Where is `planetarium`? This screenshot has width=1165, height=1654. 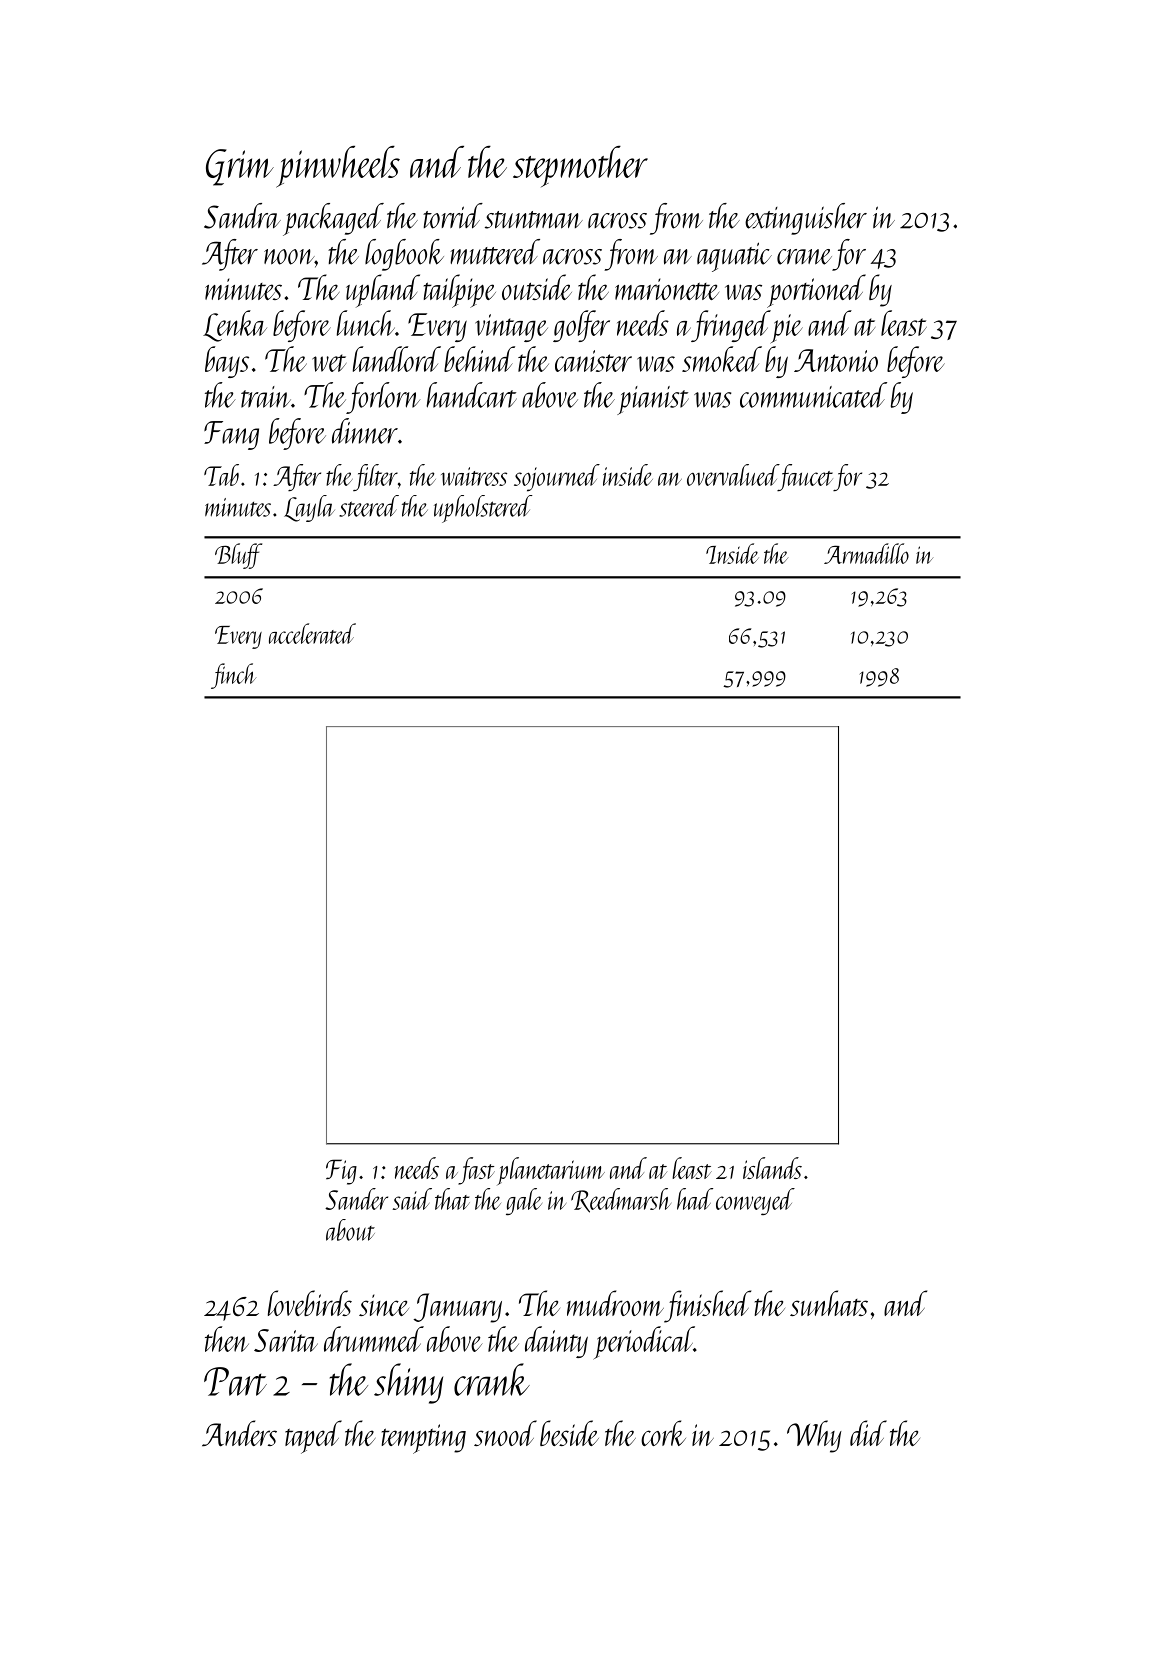
planetarium is located at coordinates (551, 1171).
